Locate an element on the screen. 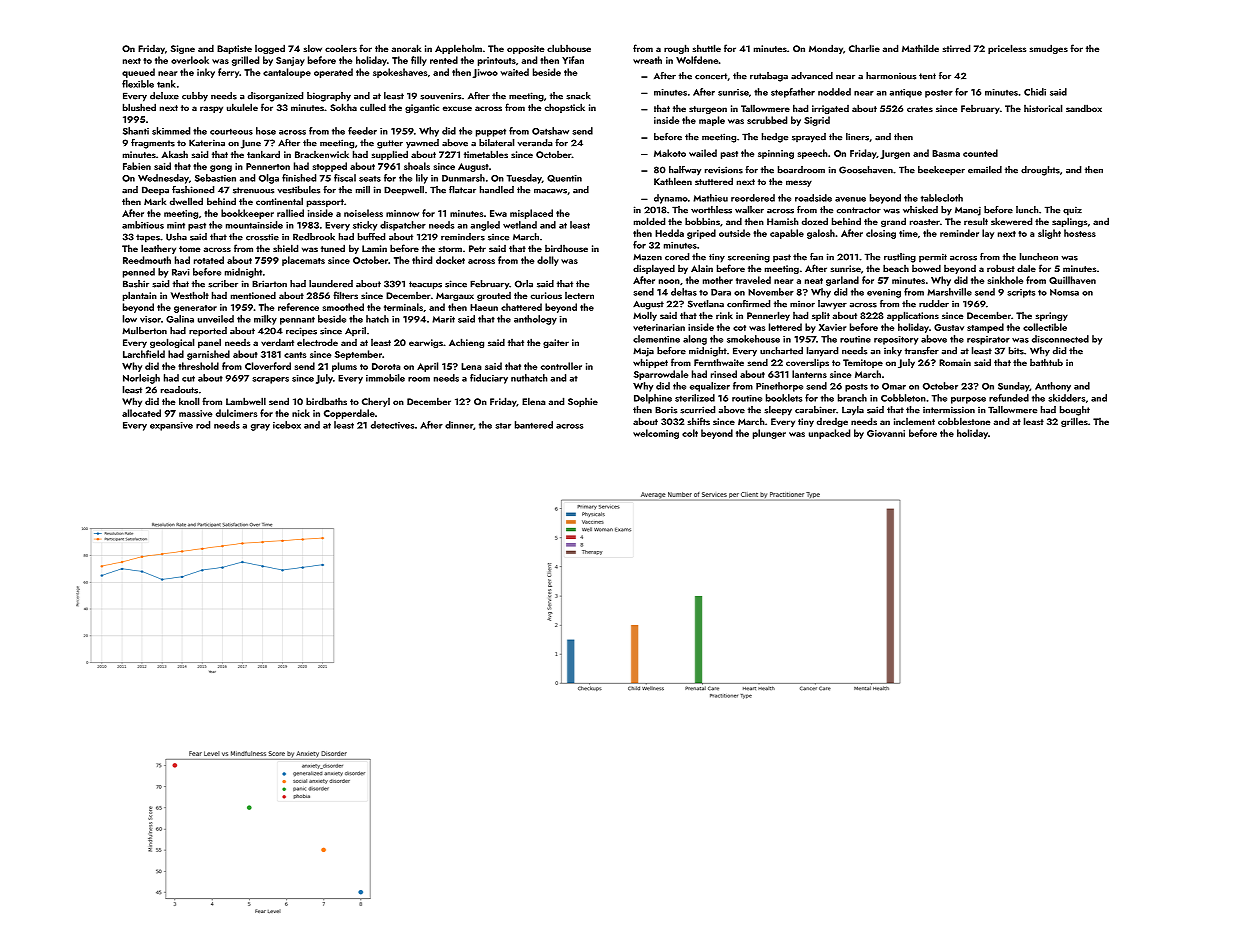 The width and height of the screenshot is (1233, 952). Dorota is located at coordinates (386, 366).
